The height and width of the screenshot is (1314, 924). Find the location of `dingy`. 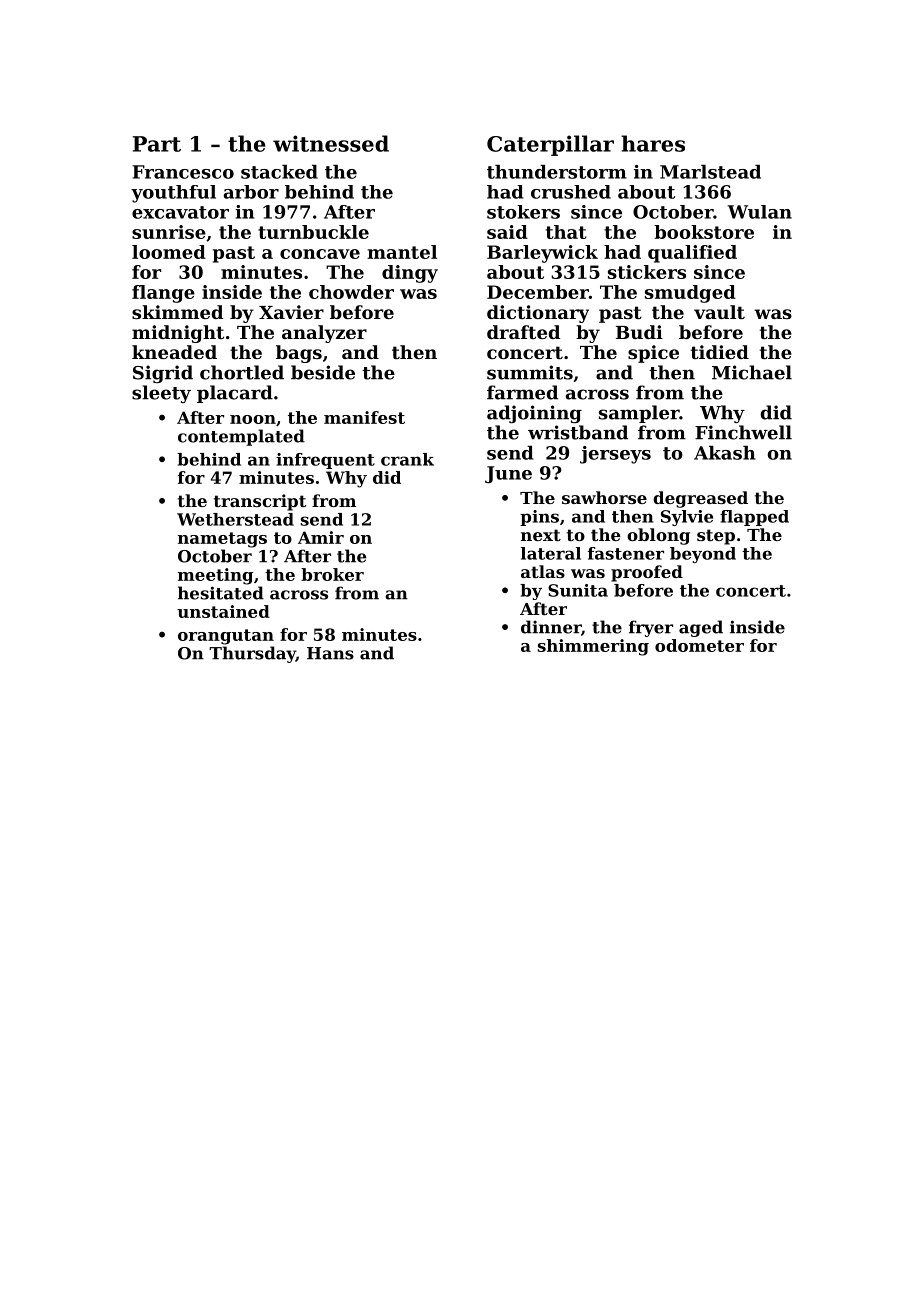

dingy is located at coordinates (410, 274).
